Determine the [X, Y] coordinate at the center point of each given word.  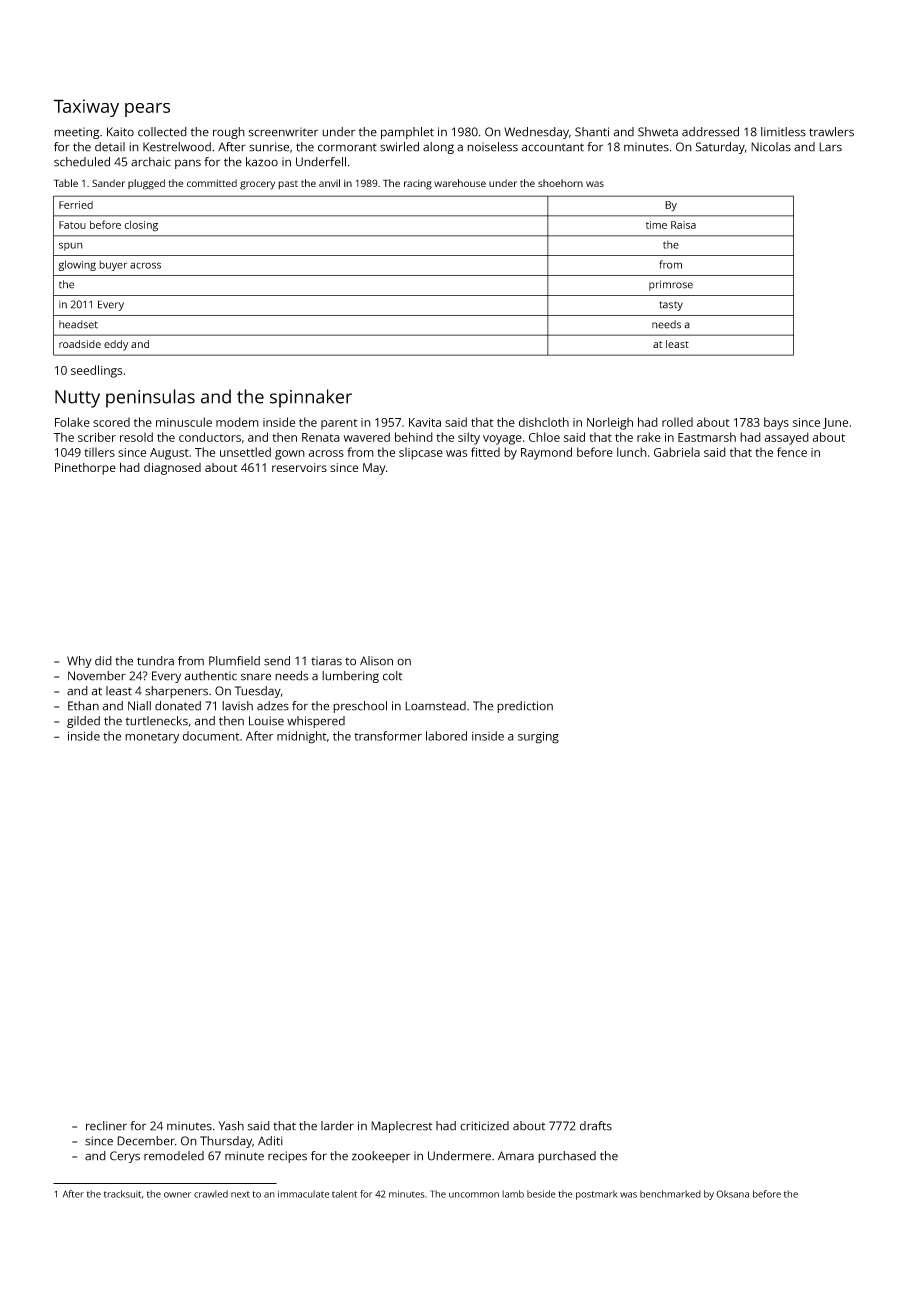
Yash [231, 1126]
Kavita [425, 422]
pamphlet [407, 133]
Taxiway [86, 108]
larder [337, 1126]
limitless [783, 132]
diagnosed [172, 469]
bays [776, 423]
